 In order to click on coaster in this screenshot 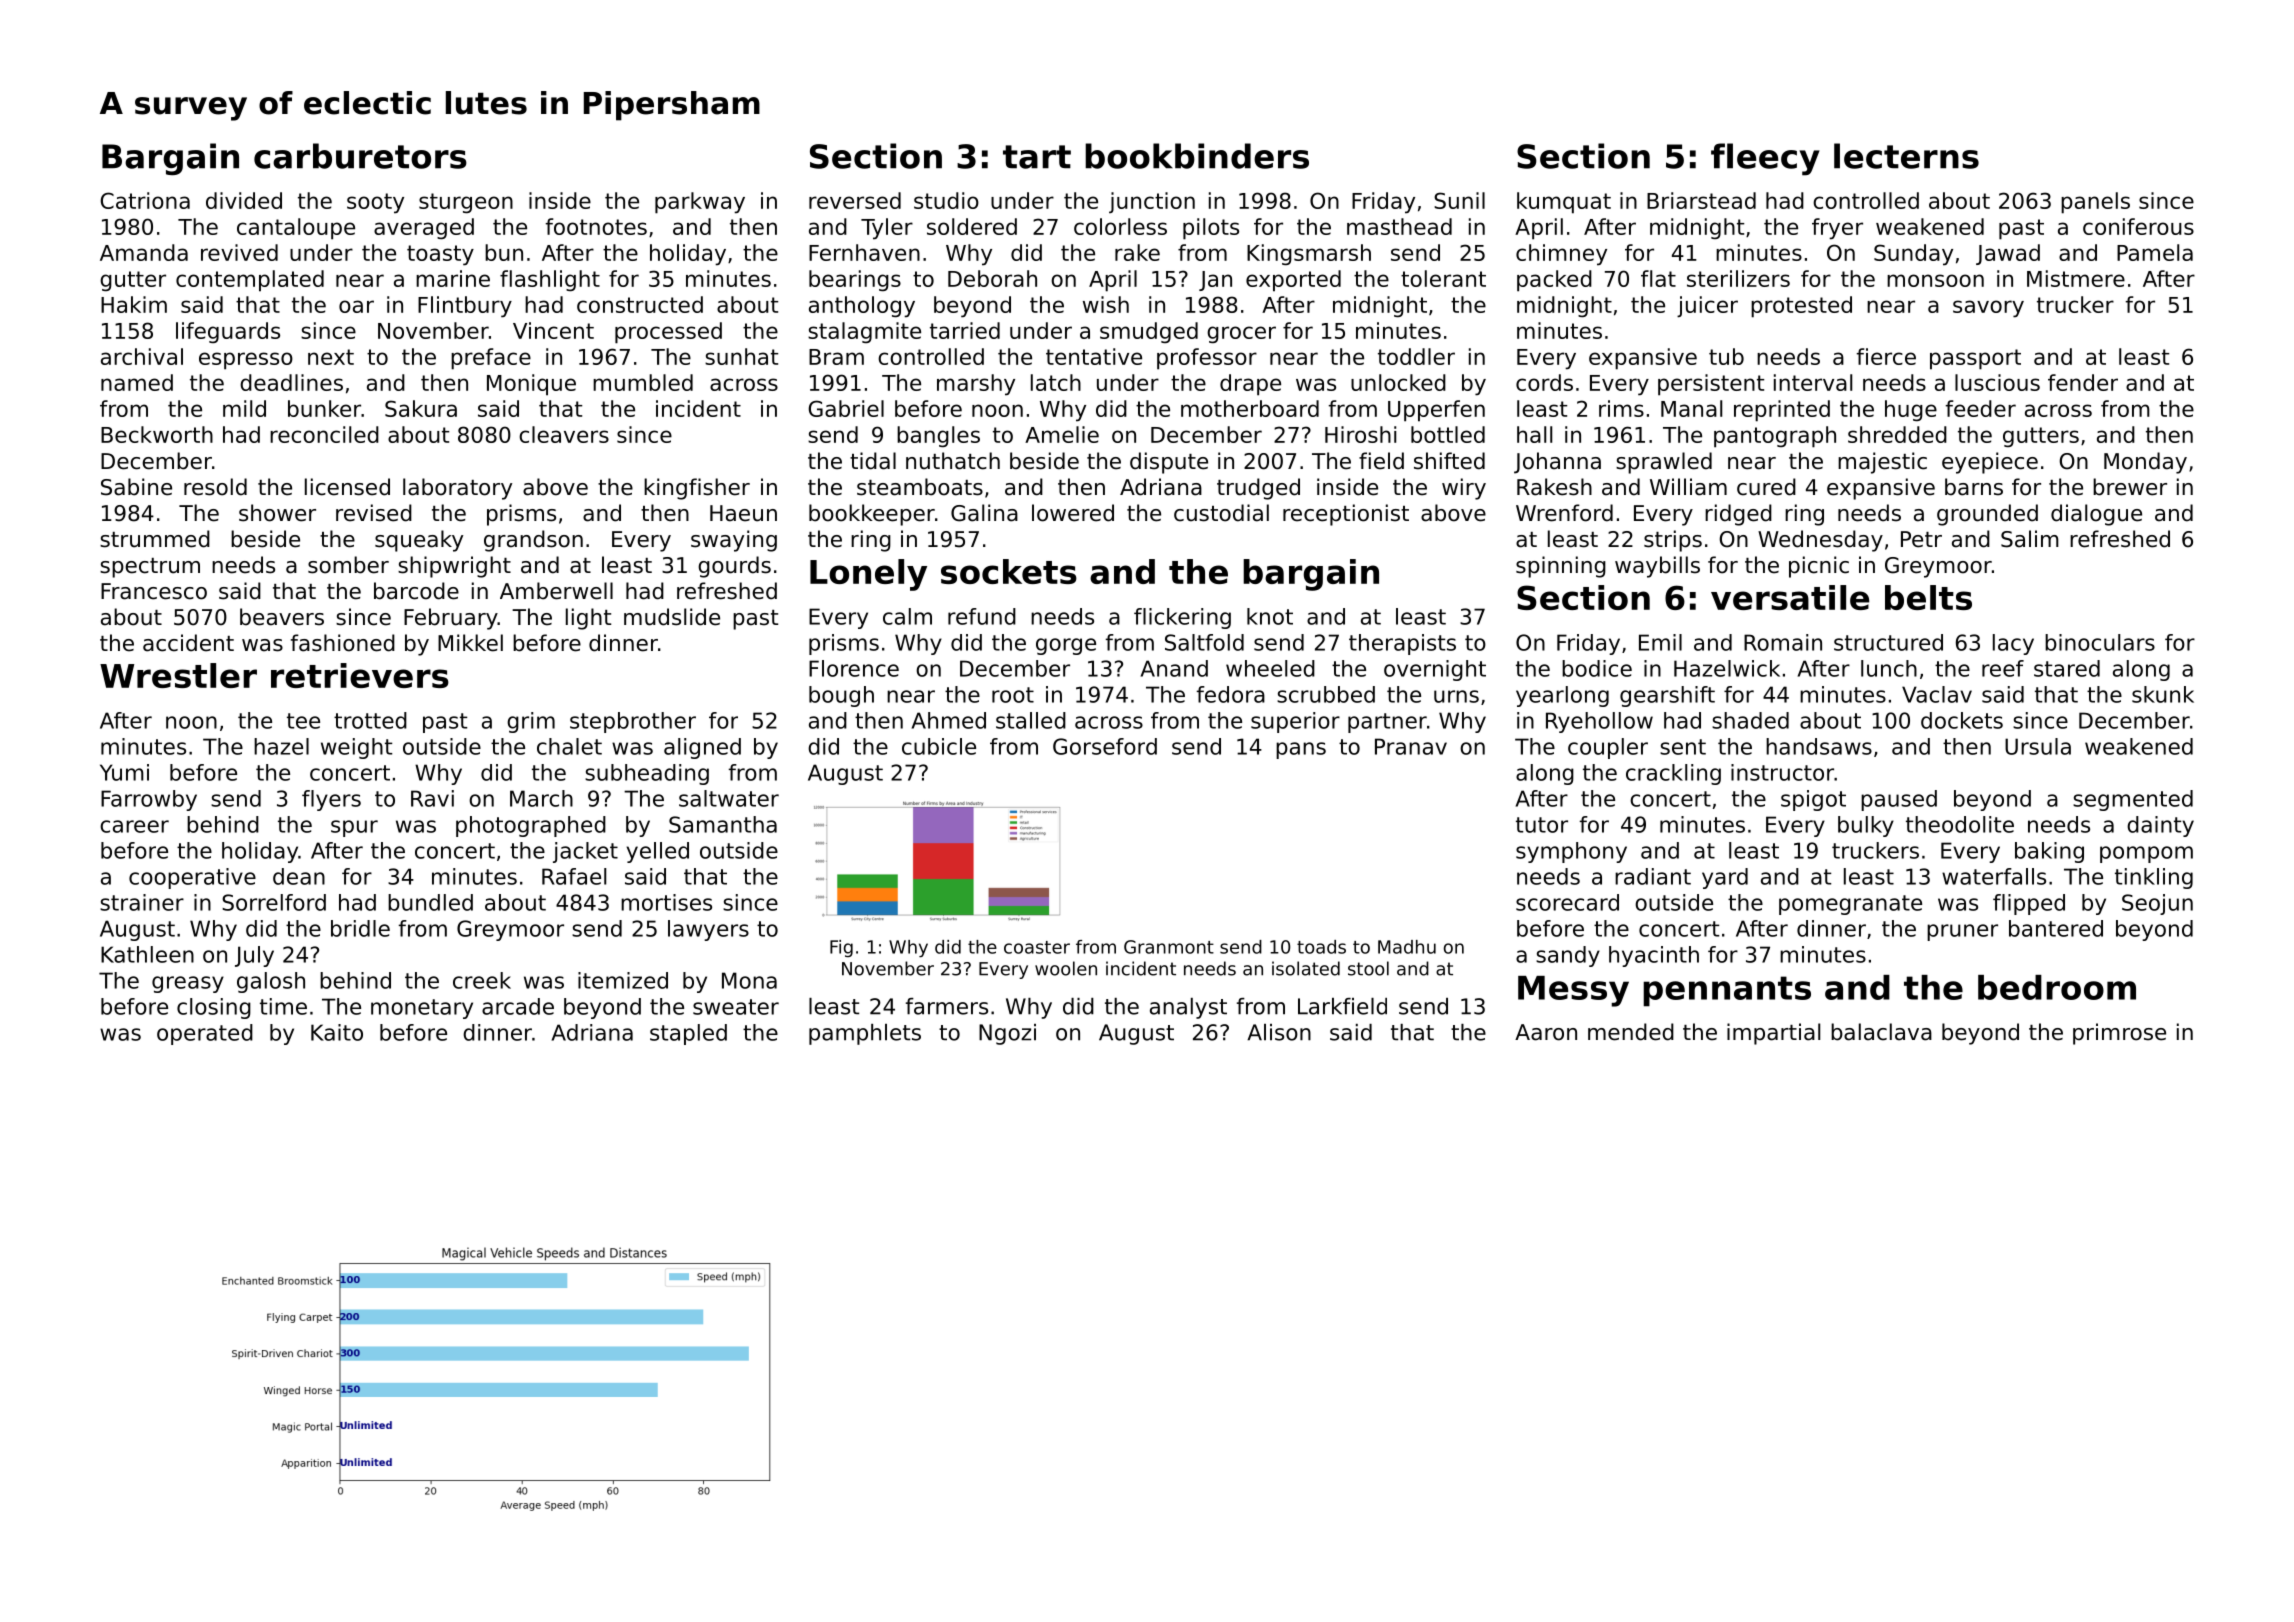, I will do `click(1037, 947)`.
